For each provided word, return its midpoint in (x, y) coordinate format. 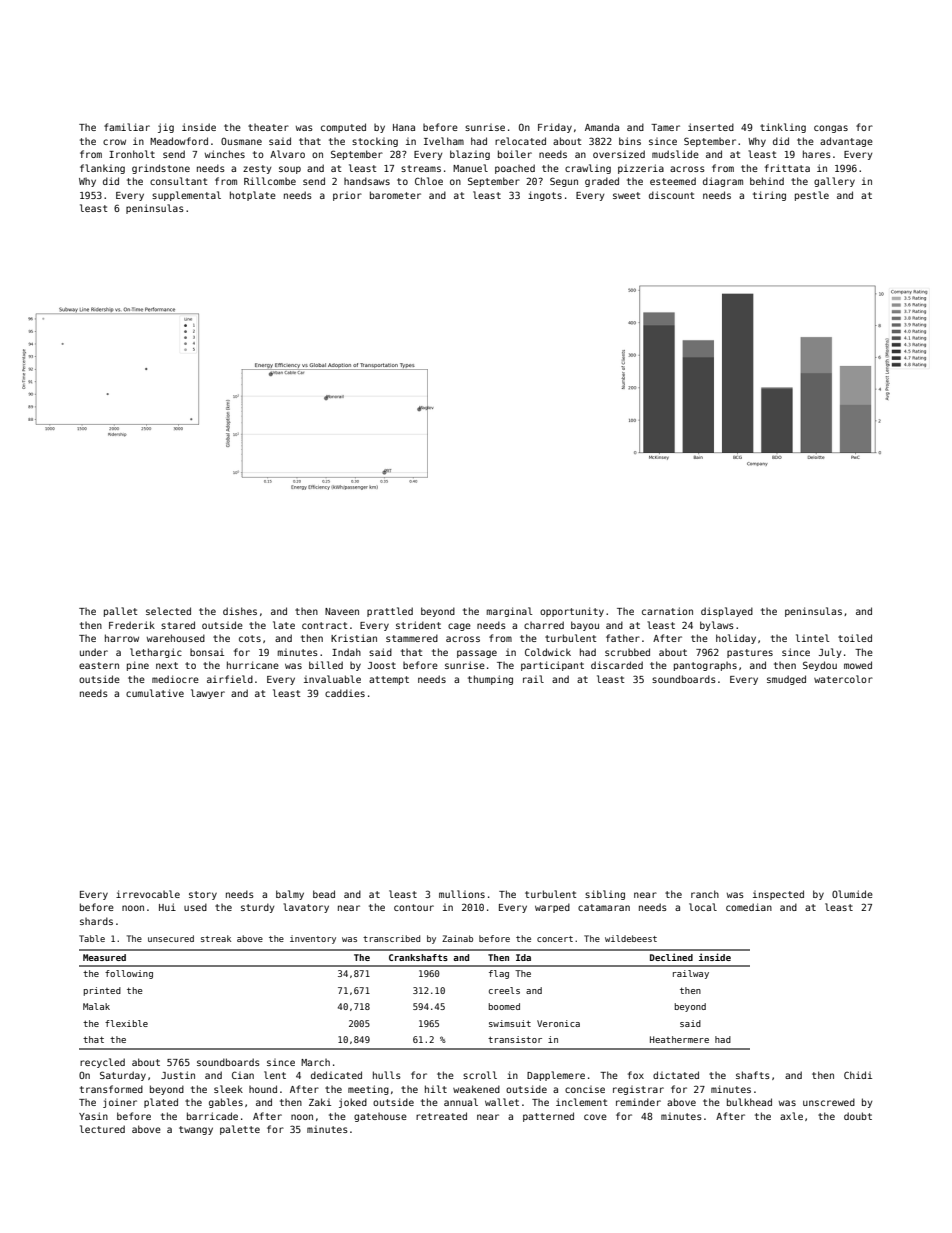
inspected (778, 895)
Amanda (602, 127)
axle (791, 1116)
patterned (548, 1117)
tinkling (783, 128)
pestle (812, 196)
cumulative (155, 693)
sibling (605, 895)
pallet (120, 612)
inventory (313, 939)
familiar (127, 127)
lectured (102, 1129)
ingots (545, 196)
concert (555, 939)
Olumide (852, 894)
